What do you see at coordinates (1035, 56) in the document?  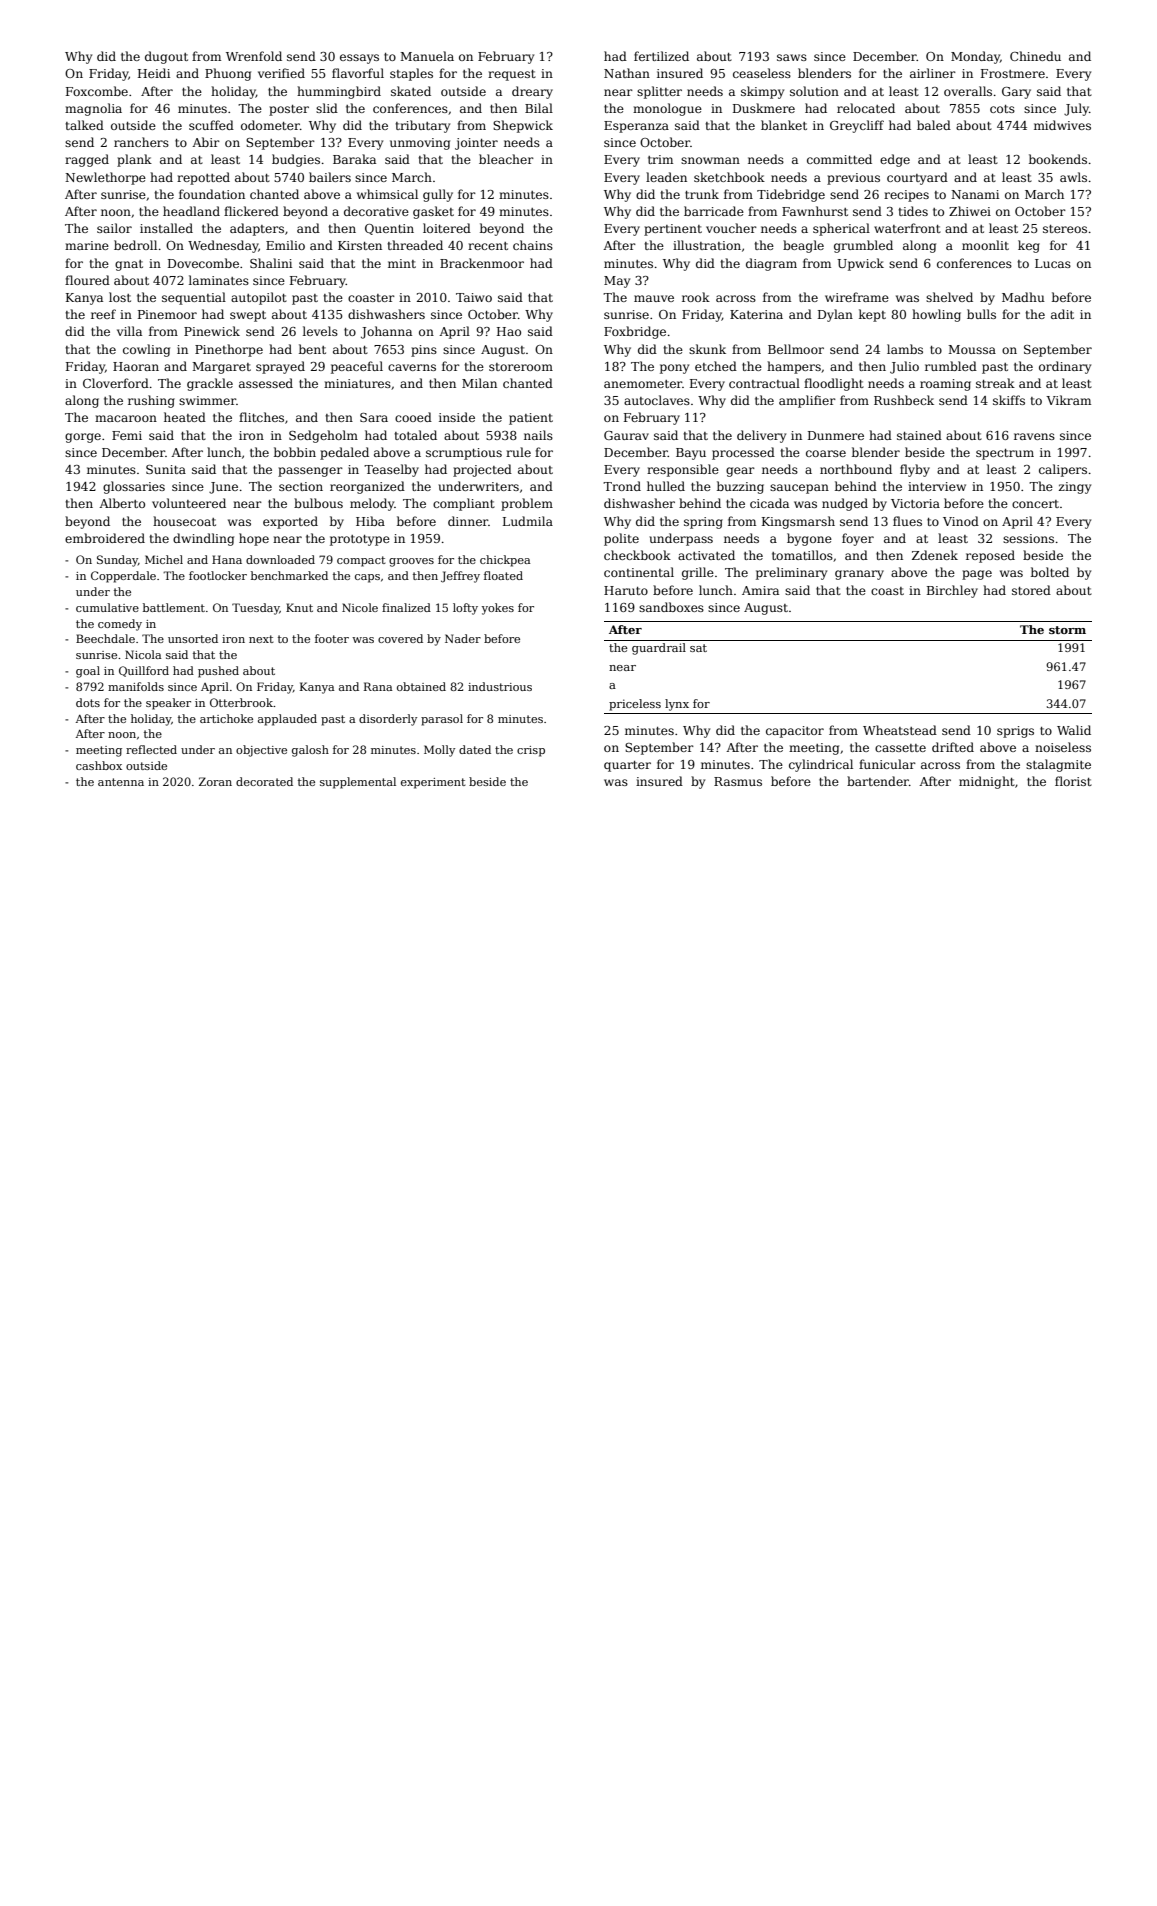 I see `Chinedu` at bounding box center [1035, 56].
